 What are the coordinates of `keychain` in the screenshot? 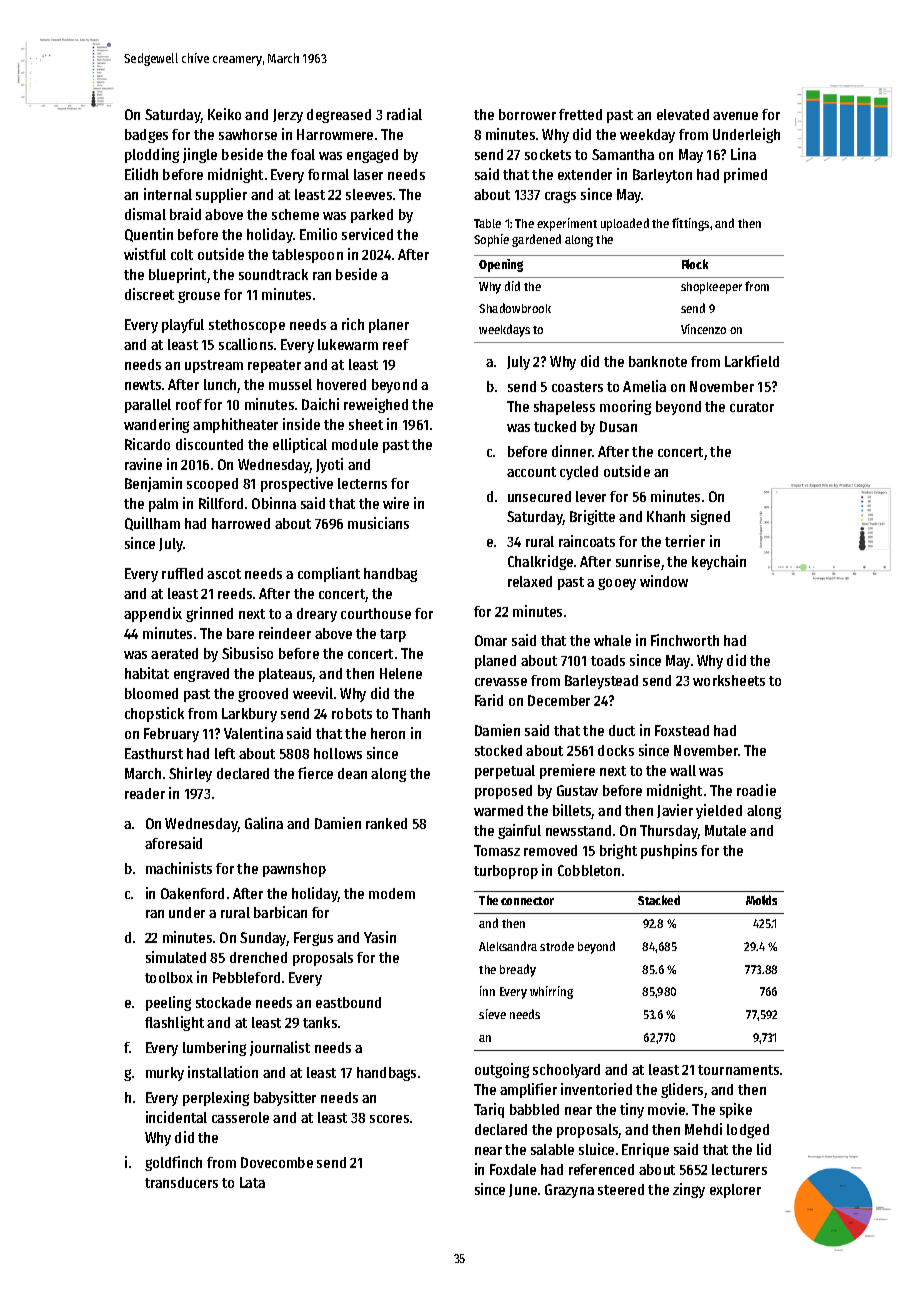 It's located at (719, 562).
